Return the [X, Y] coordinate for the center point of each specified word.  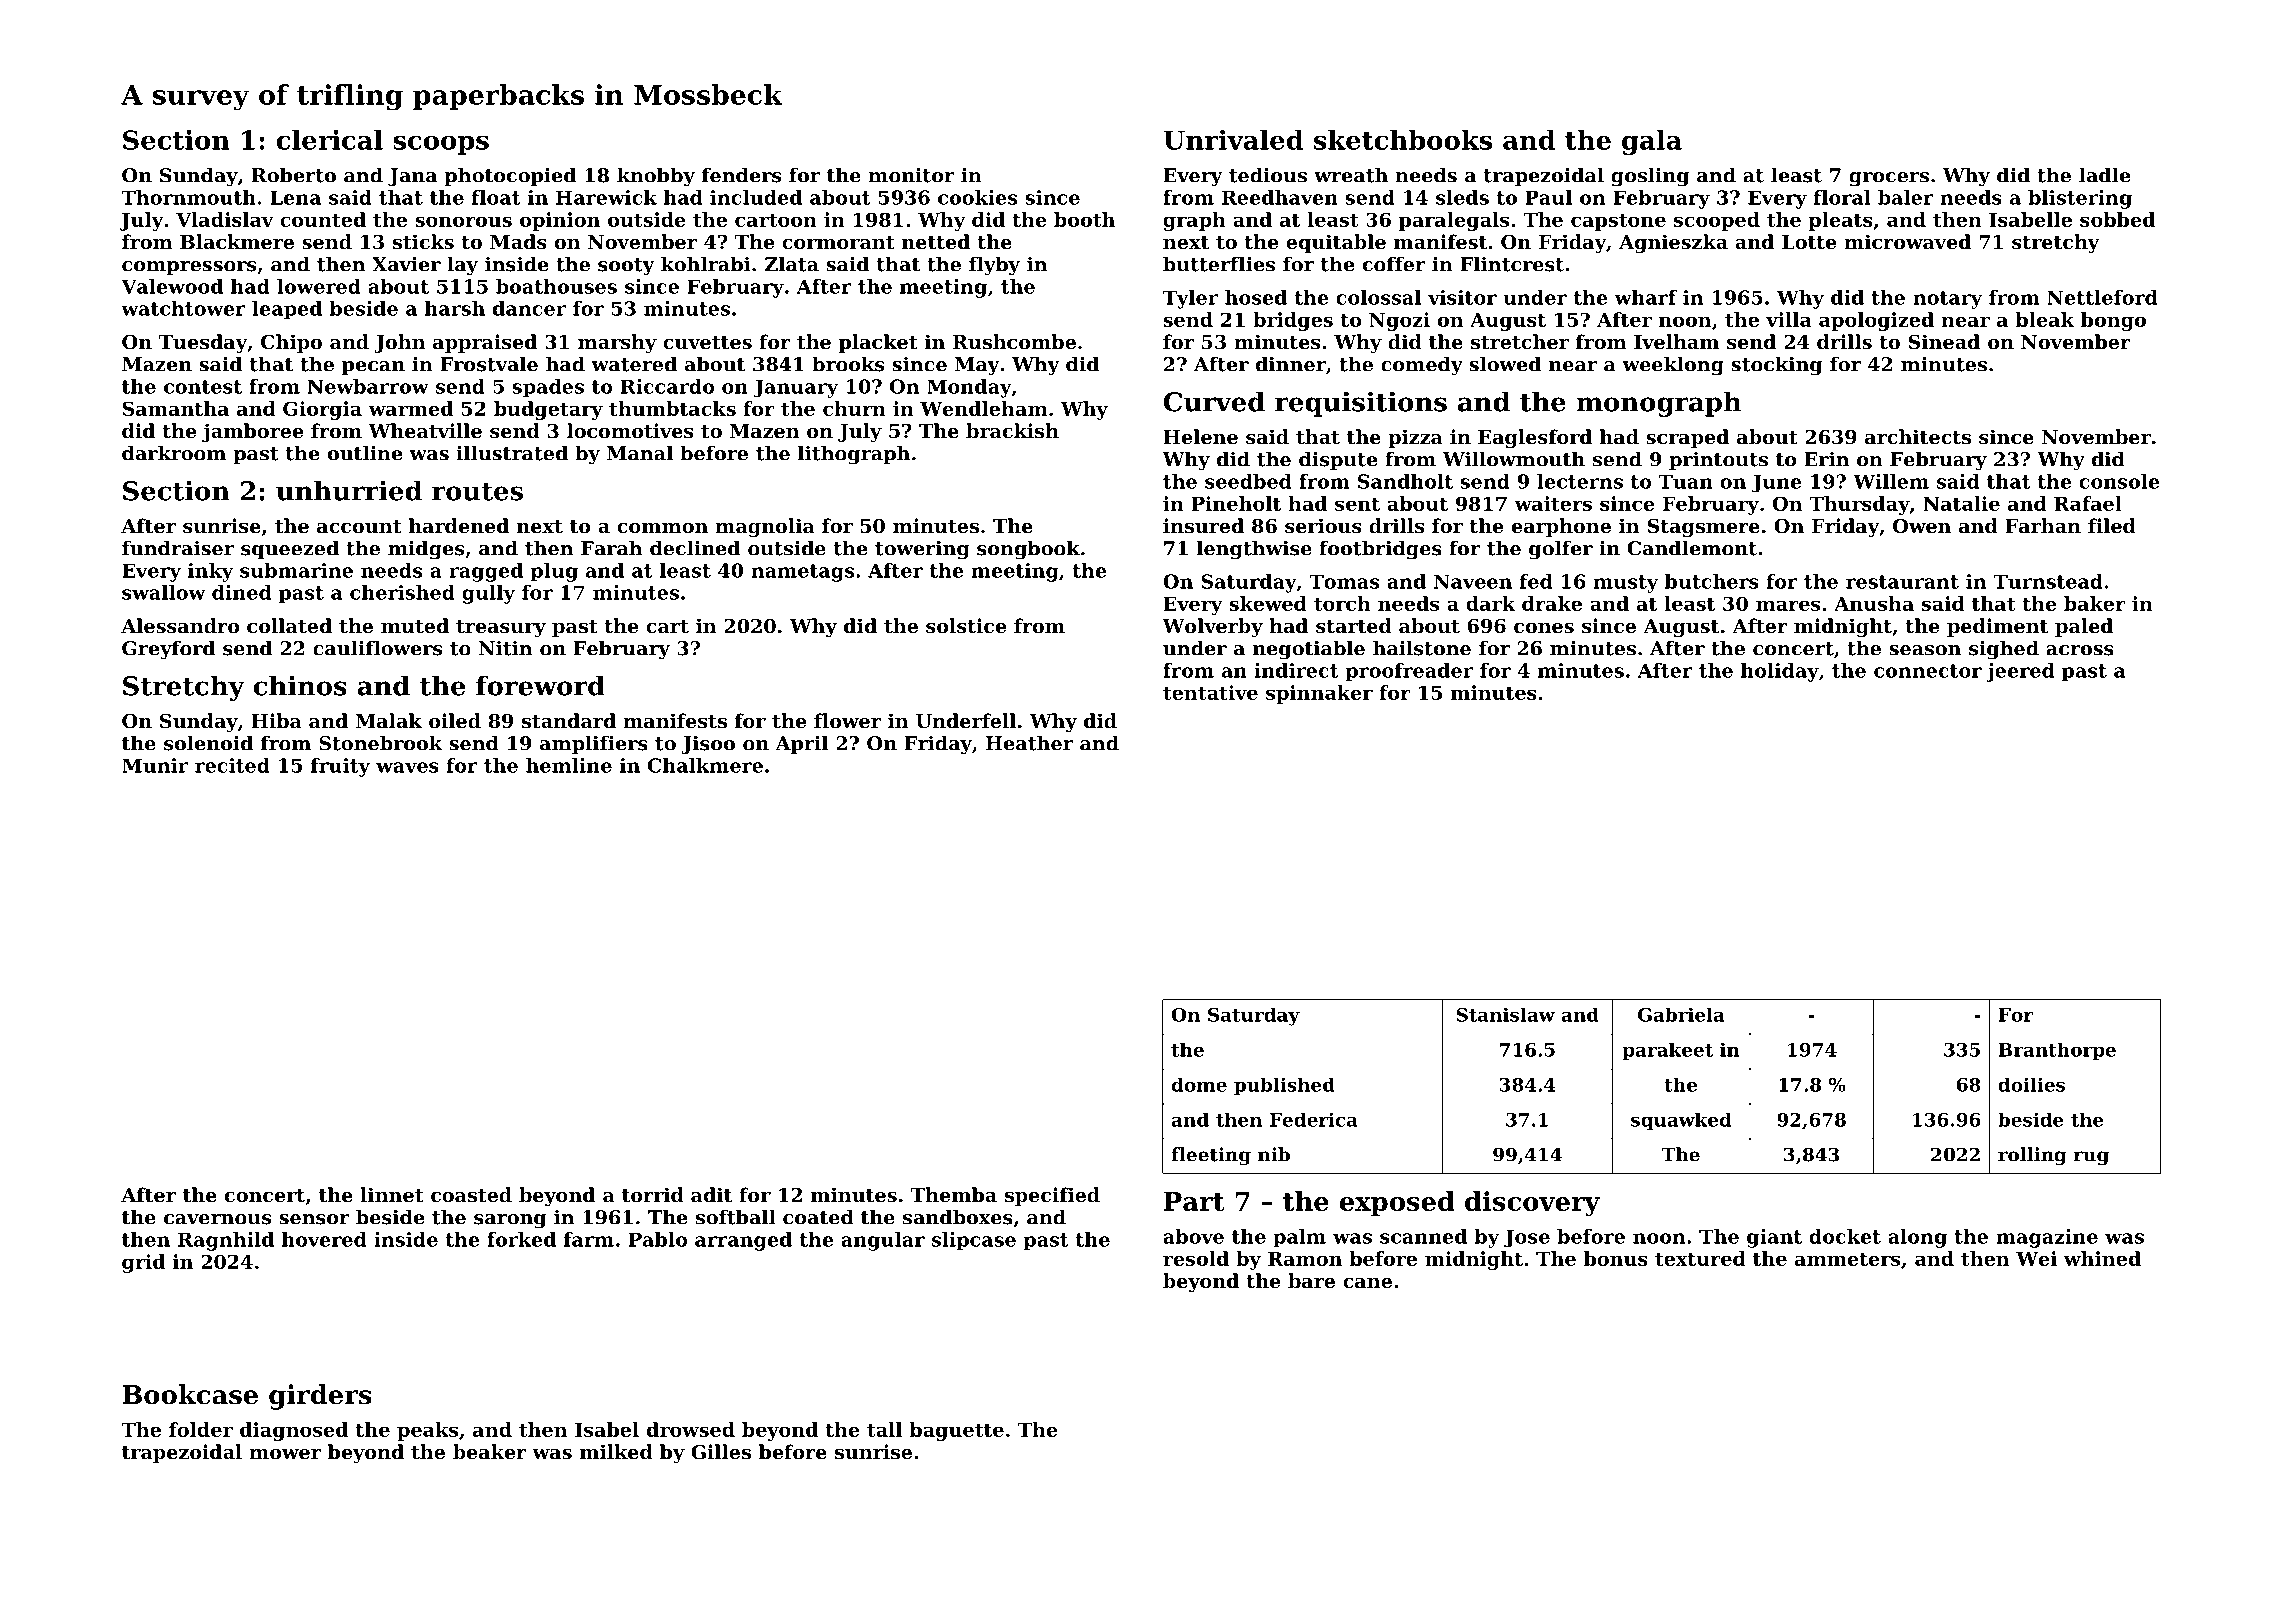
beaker [490, 1451]
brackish [1012, 430]
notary [1947, 300]
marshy [617, 343]
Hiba [276, 720]
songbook [1028, 550]
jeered [2020, 672]
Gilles [721, 1451]
